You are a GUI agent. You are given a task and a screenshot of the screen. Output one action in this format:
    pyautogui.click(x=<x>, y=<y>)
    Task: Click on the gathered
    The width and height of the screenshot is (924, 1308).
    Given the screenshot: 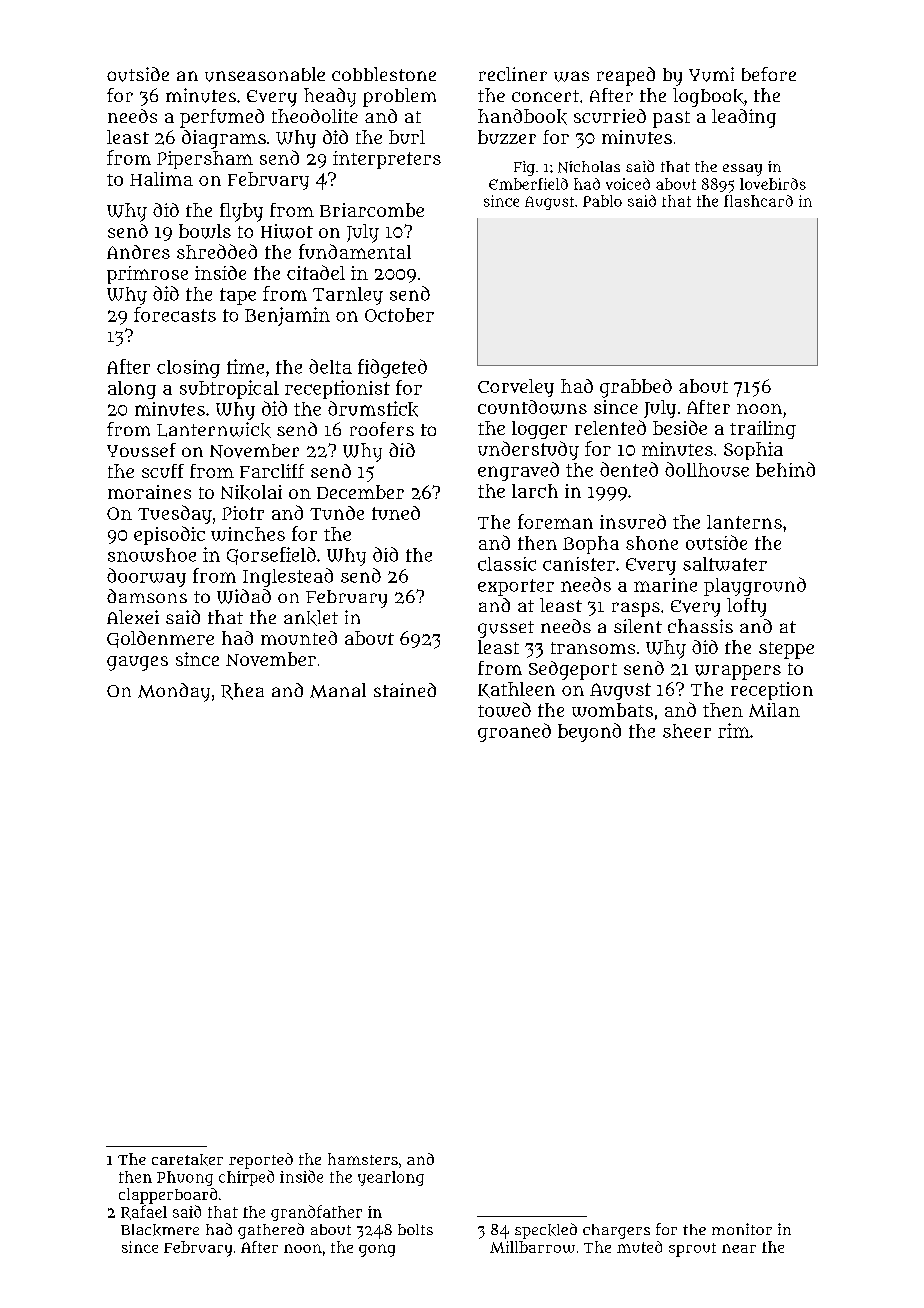 What is the action you would take?
    pyautogui.click(x=271, y=1231)
